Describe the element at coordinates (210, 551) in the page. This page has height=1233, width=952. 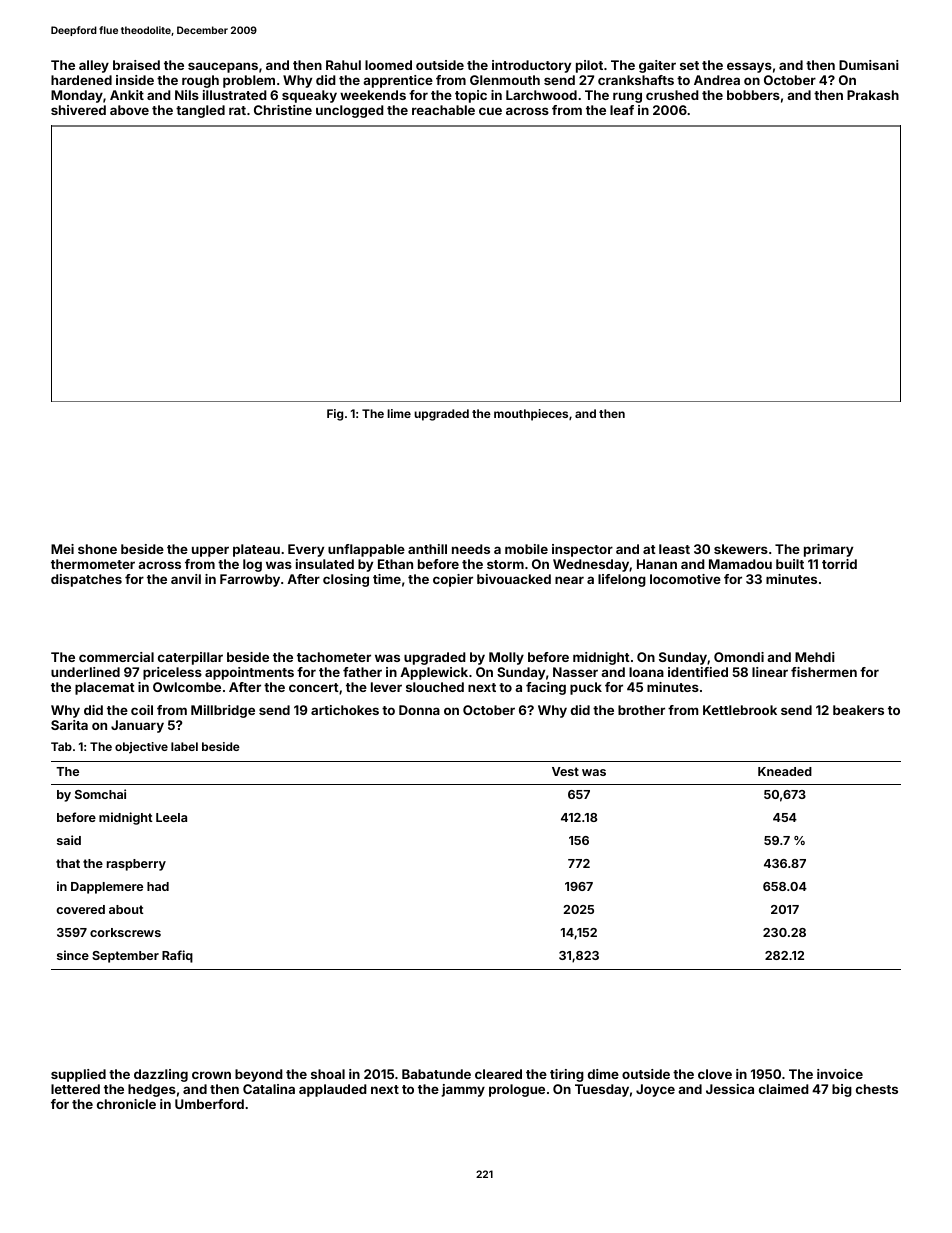
I see `upper` at that location.
